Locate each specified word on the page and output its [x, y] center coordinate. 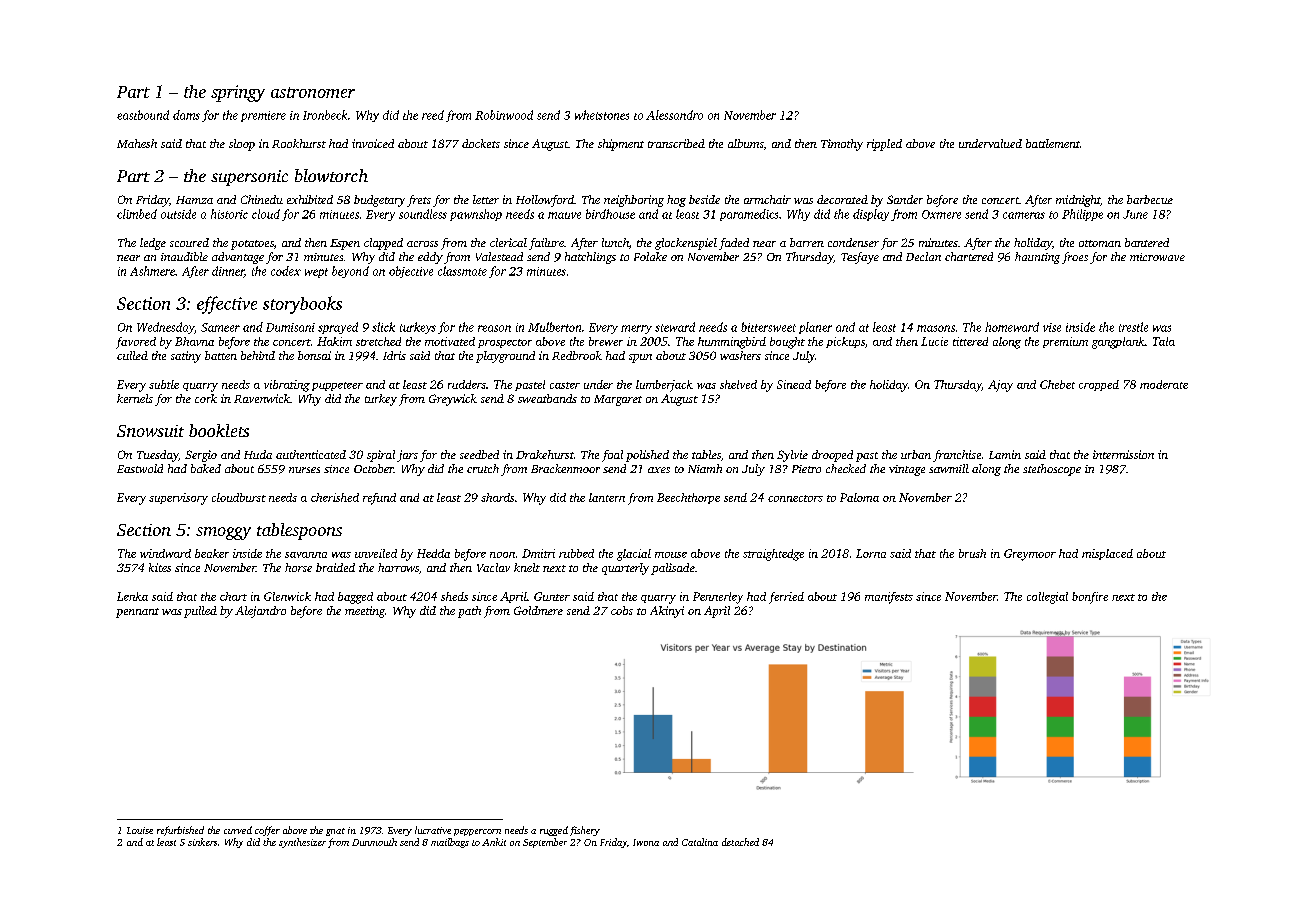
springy [238, 93]
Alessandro [674, 115]
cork [206, 398]
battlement [1053, 143]
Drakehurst [545, 454]
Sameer [220, 327]
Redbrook [577, 355]
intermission [1123, 454]
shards [497, 497]
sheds [454, 596]
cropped [1099, 385]
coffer [267, 831]
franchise [957, 456]
